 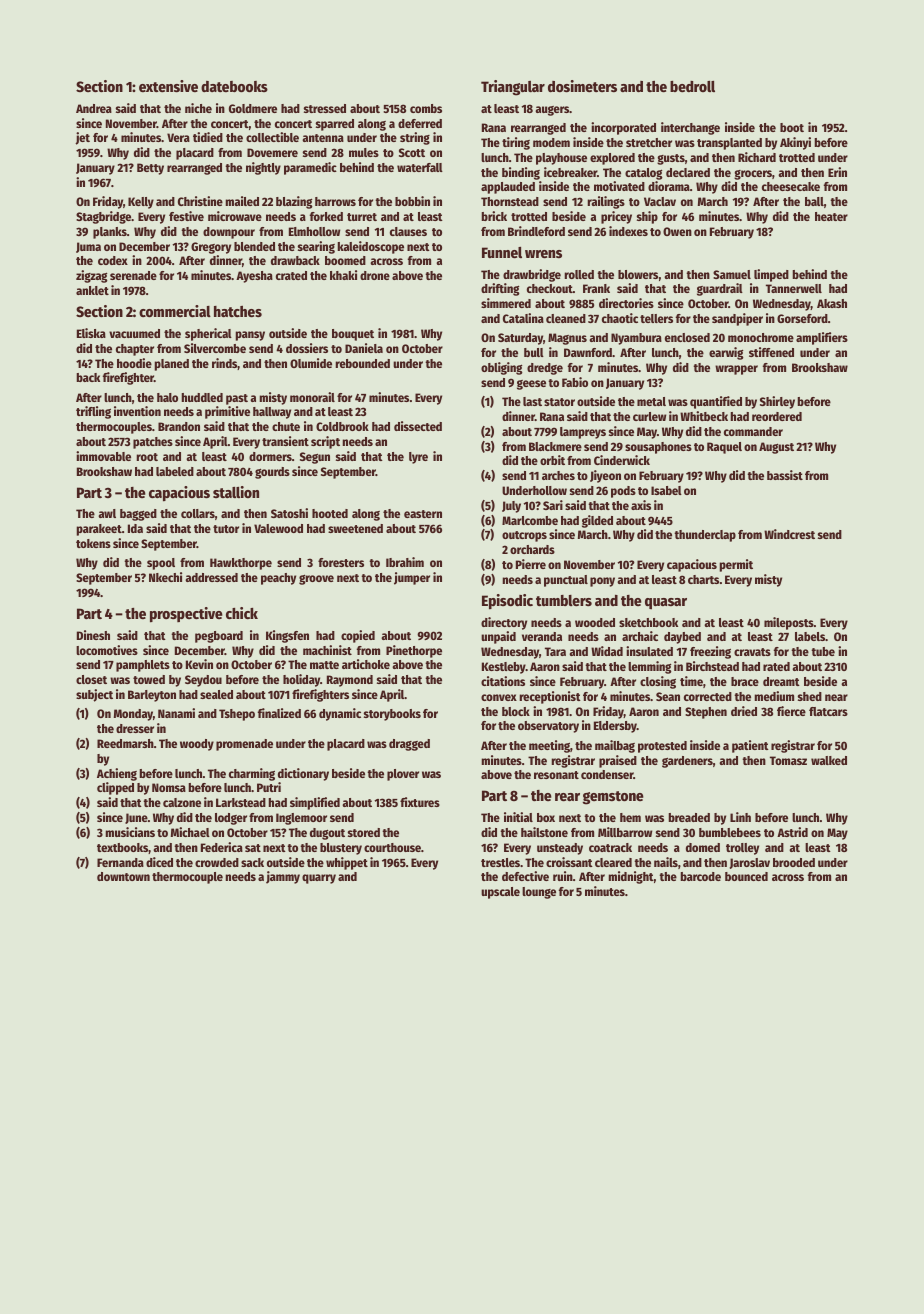 I want to click on Goldmere, so click(x=253, y=108).
